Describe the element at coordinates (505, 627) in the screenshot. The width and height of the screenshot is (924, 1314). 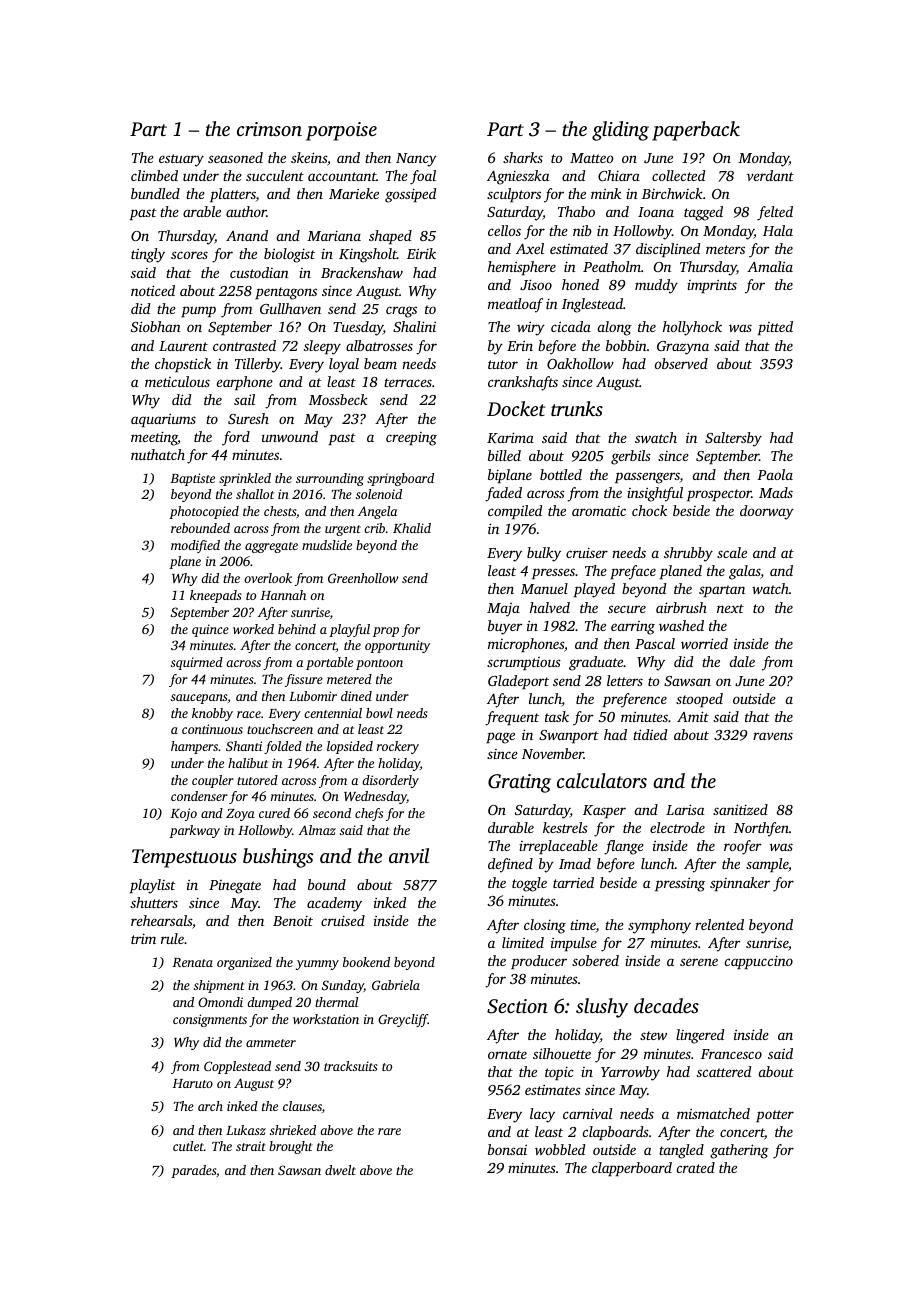
I see `buyer` at that location.
